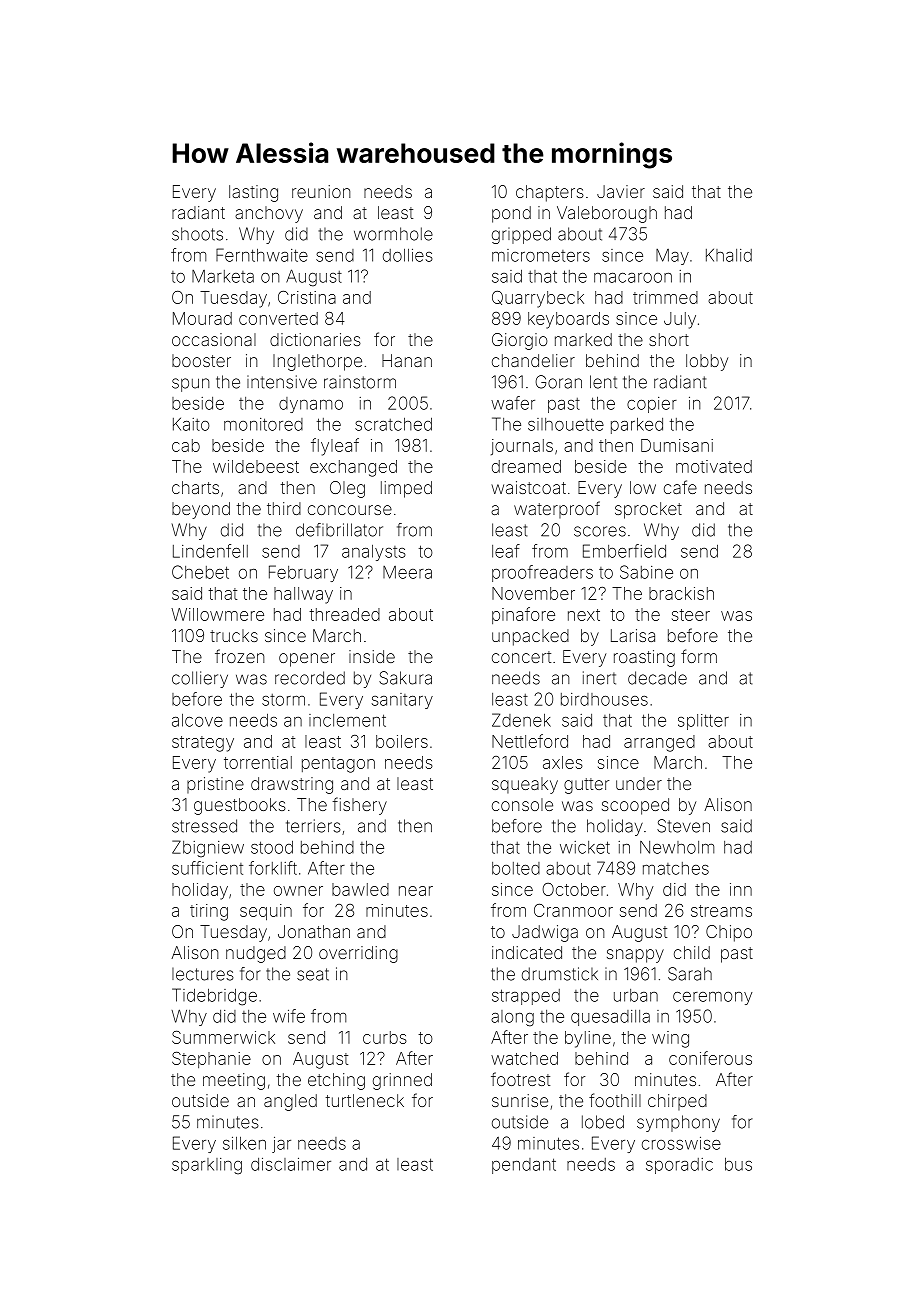 This page has width=924, height=1311. Describe the element at coordinates (207, 1166) in the page. I see `sparkling` at that location.
